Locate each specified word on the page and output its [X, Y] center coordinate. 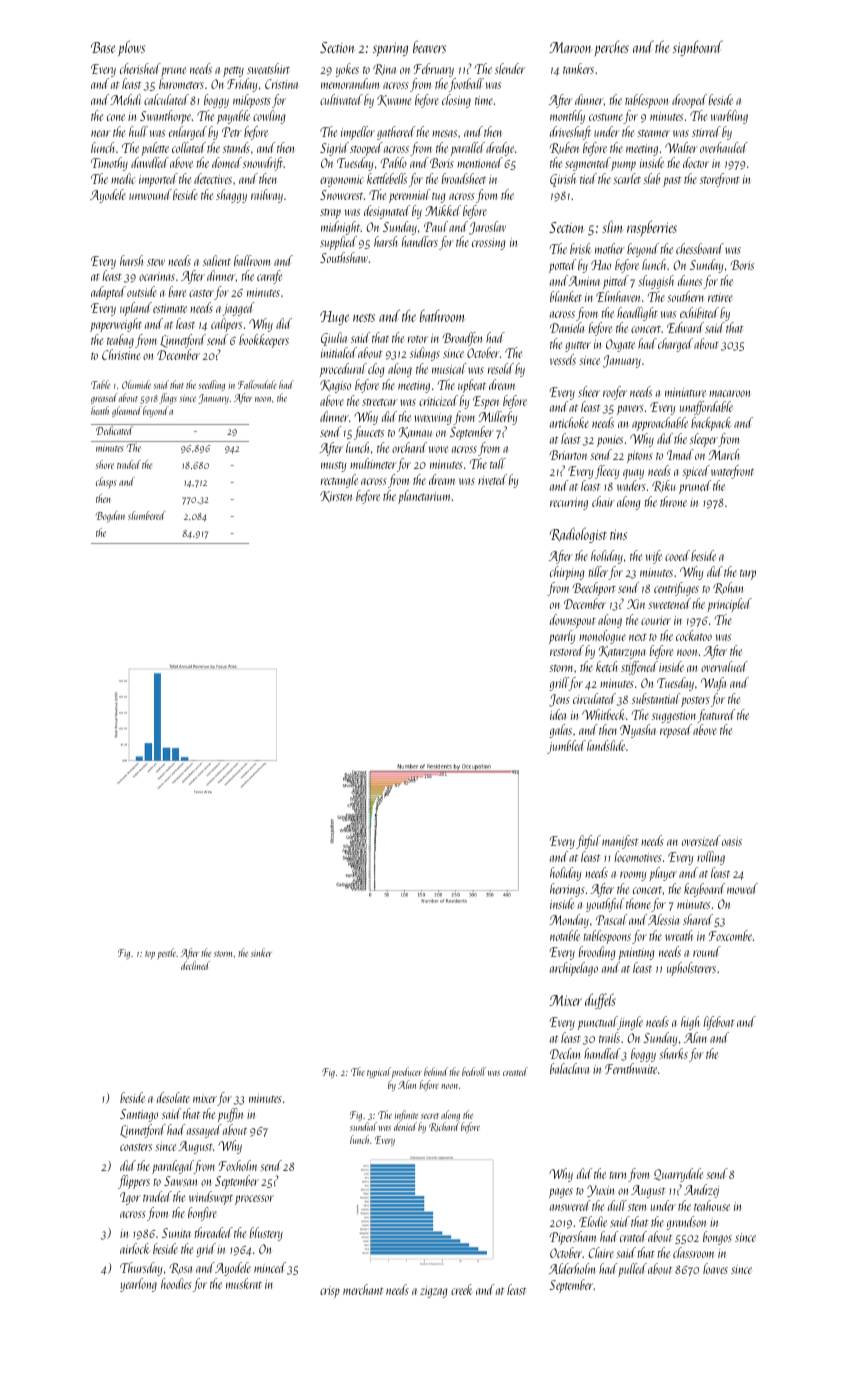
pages [561, 1193]
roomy [633, 876]
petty [233, 72]
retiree [720, 297]
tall [498, 463]
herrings [567, 890]
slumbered [146, 515]
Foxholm [238, 1165]
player [663, 874]
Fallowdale [257, 384]
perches [612, 48]
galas [560, 731]
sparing [390, 49]
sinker [261, 952]
